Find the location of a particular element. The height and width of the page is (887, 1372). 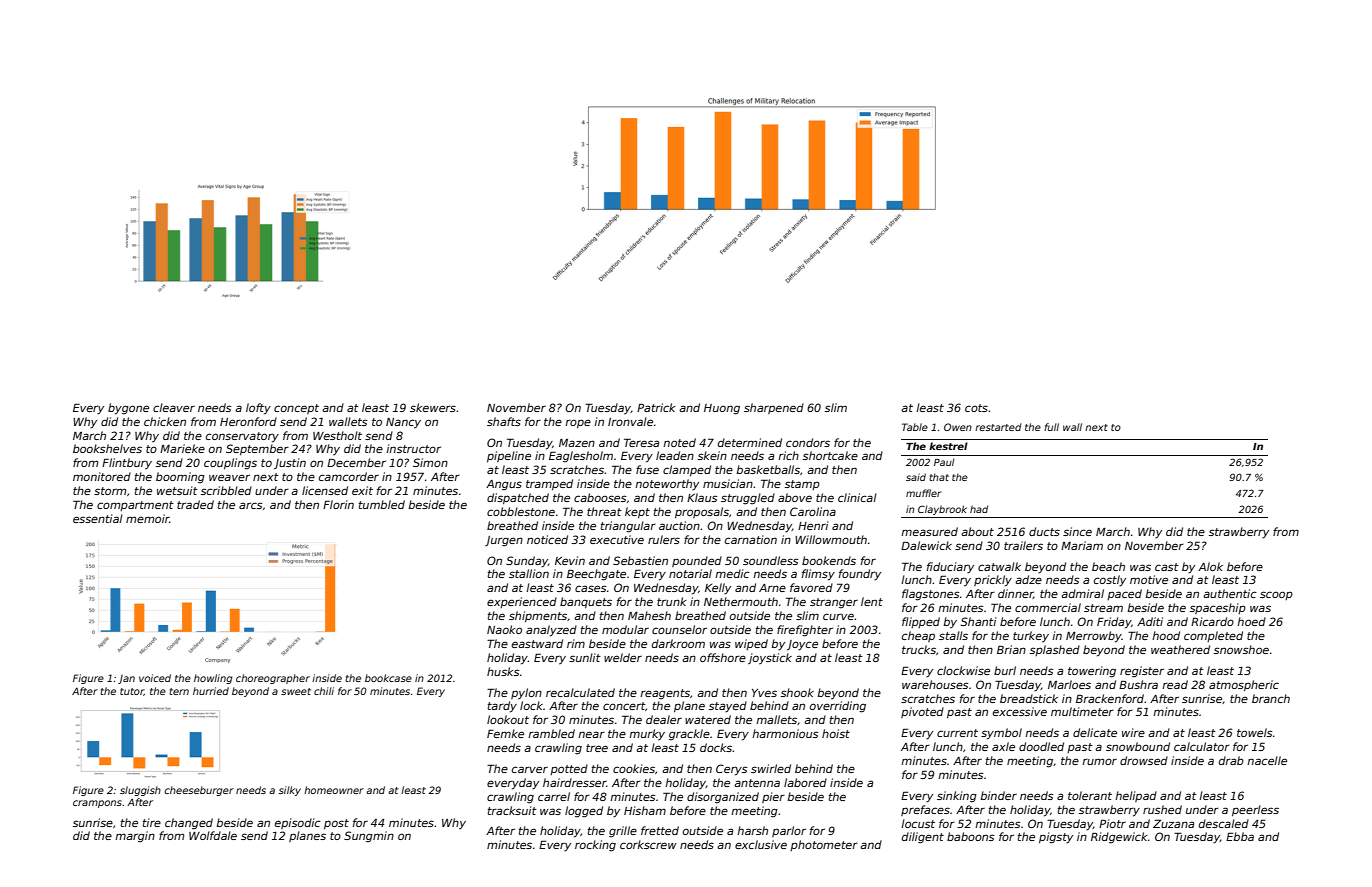

bygone is located at coordinates (128, 409).
